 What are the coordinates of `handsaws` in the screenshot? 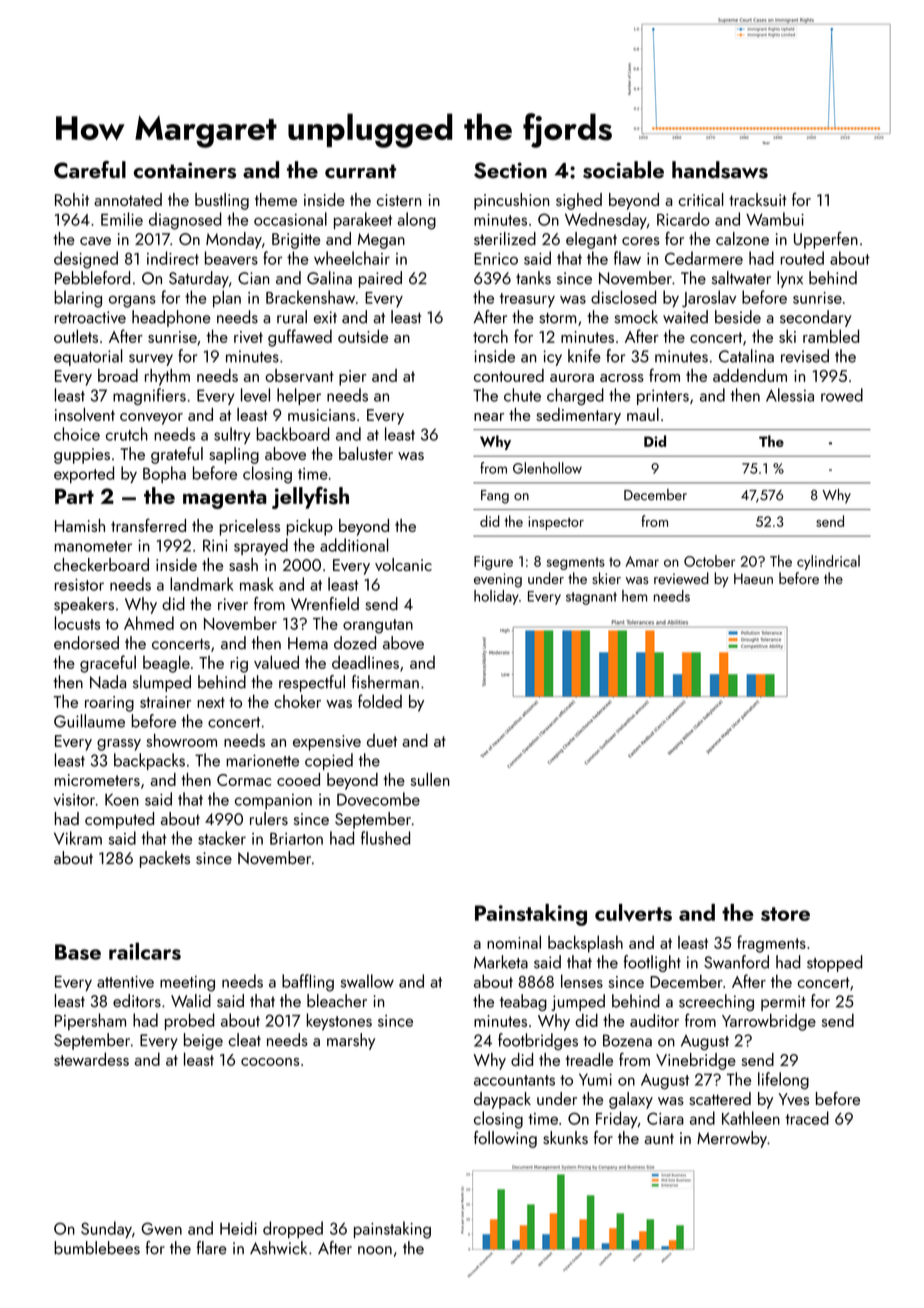 It's located at (720, 170).
